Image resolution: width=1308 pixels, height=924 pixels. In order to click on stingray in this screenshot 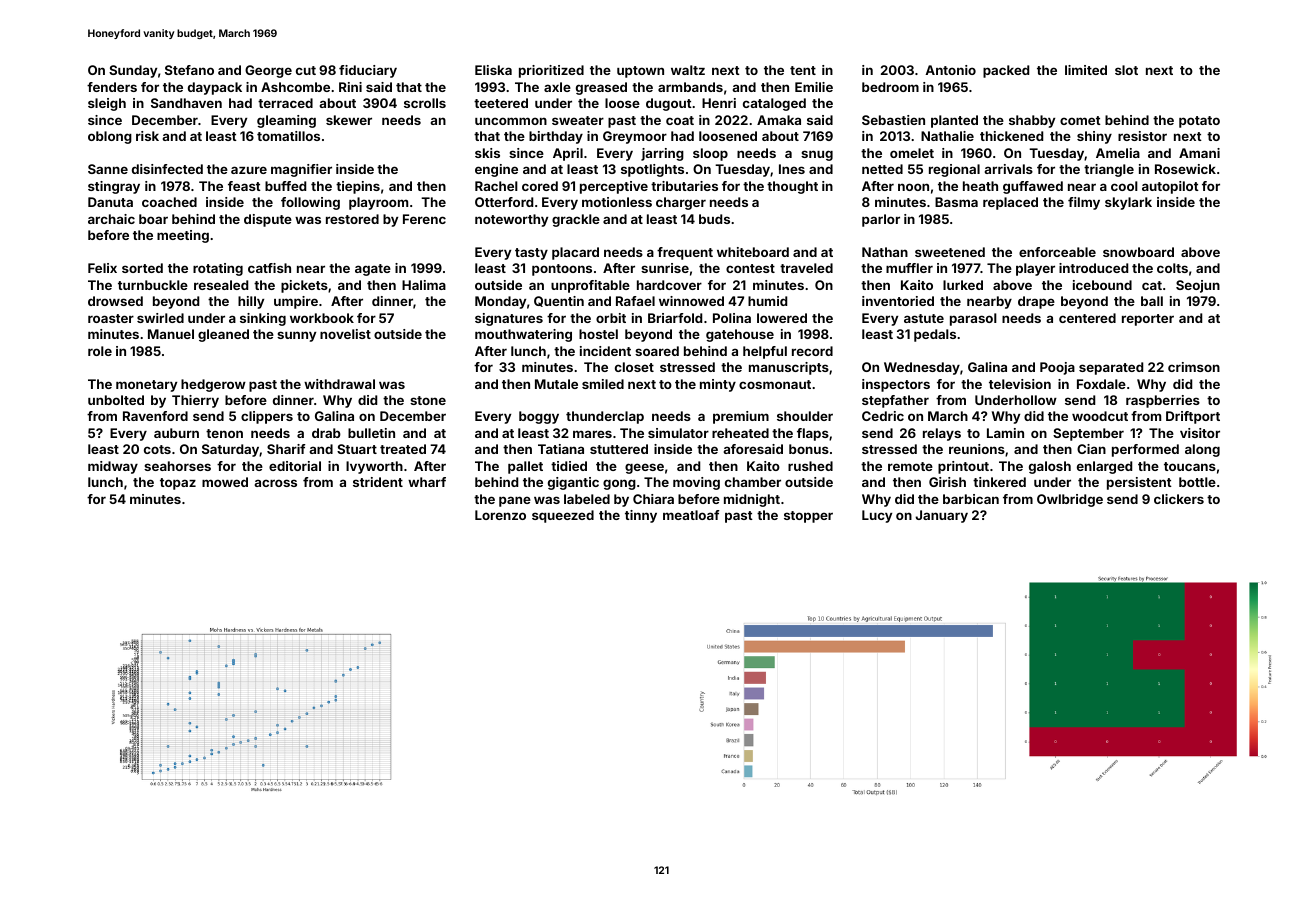, I will do `click(114, 187)`.
